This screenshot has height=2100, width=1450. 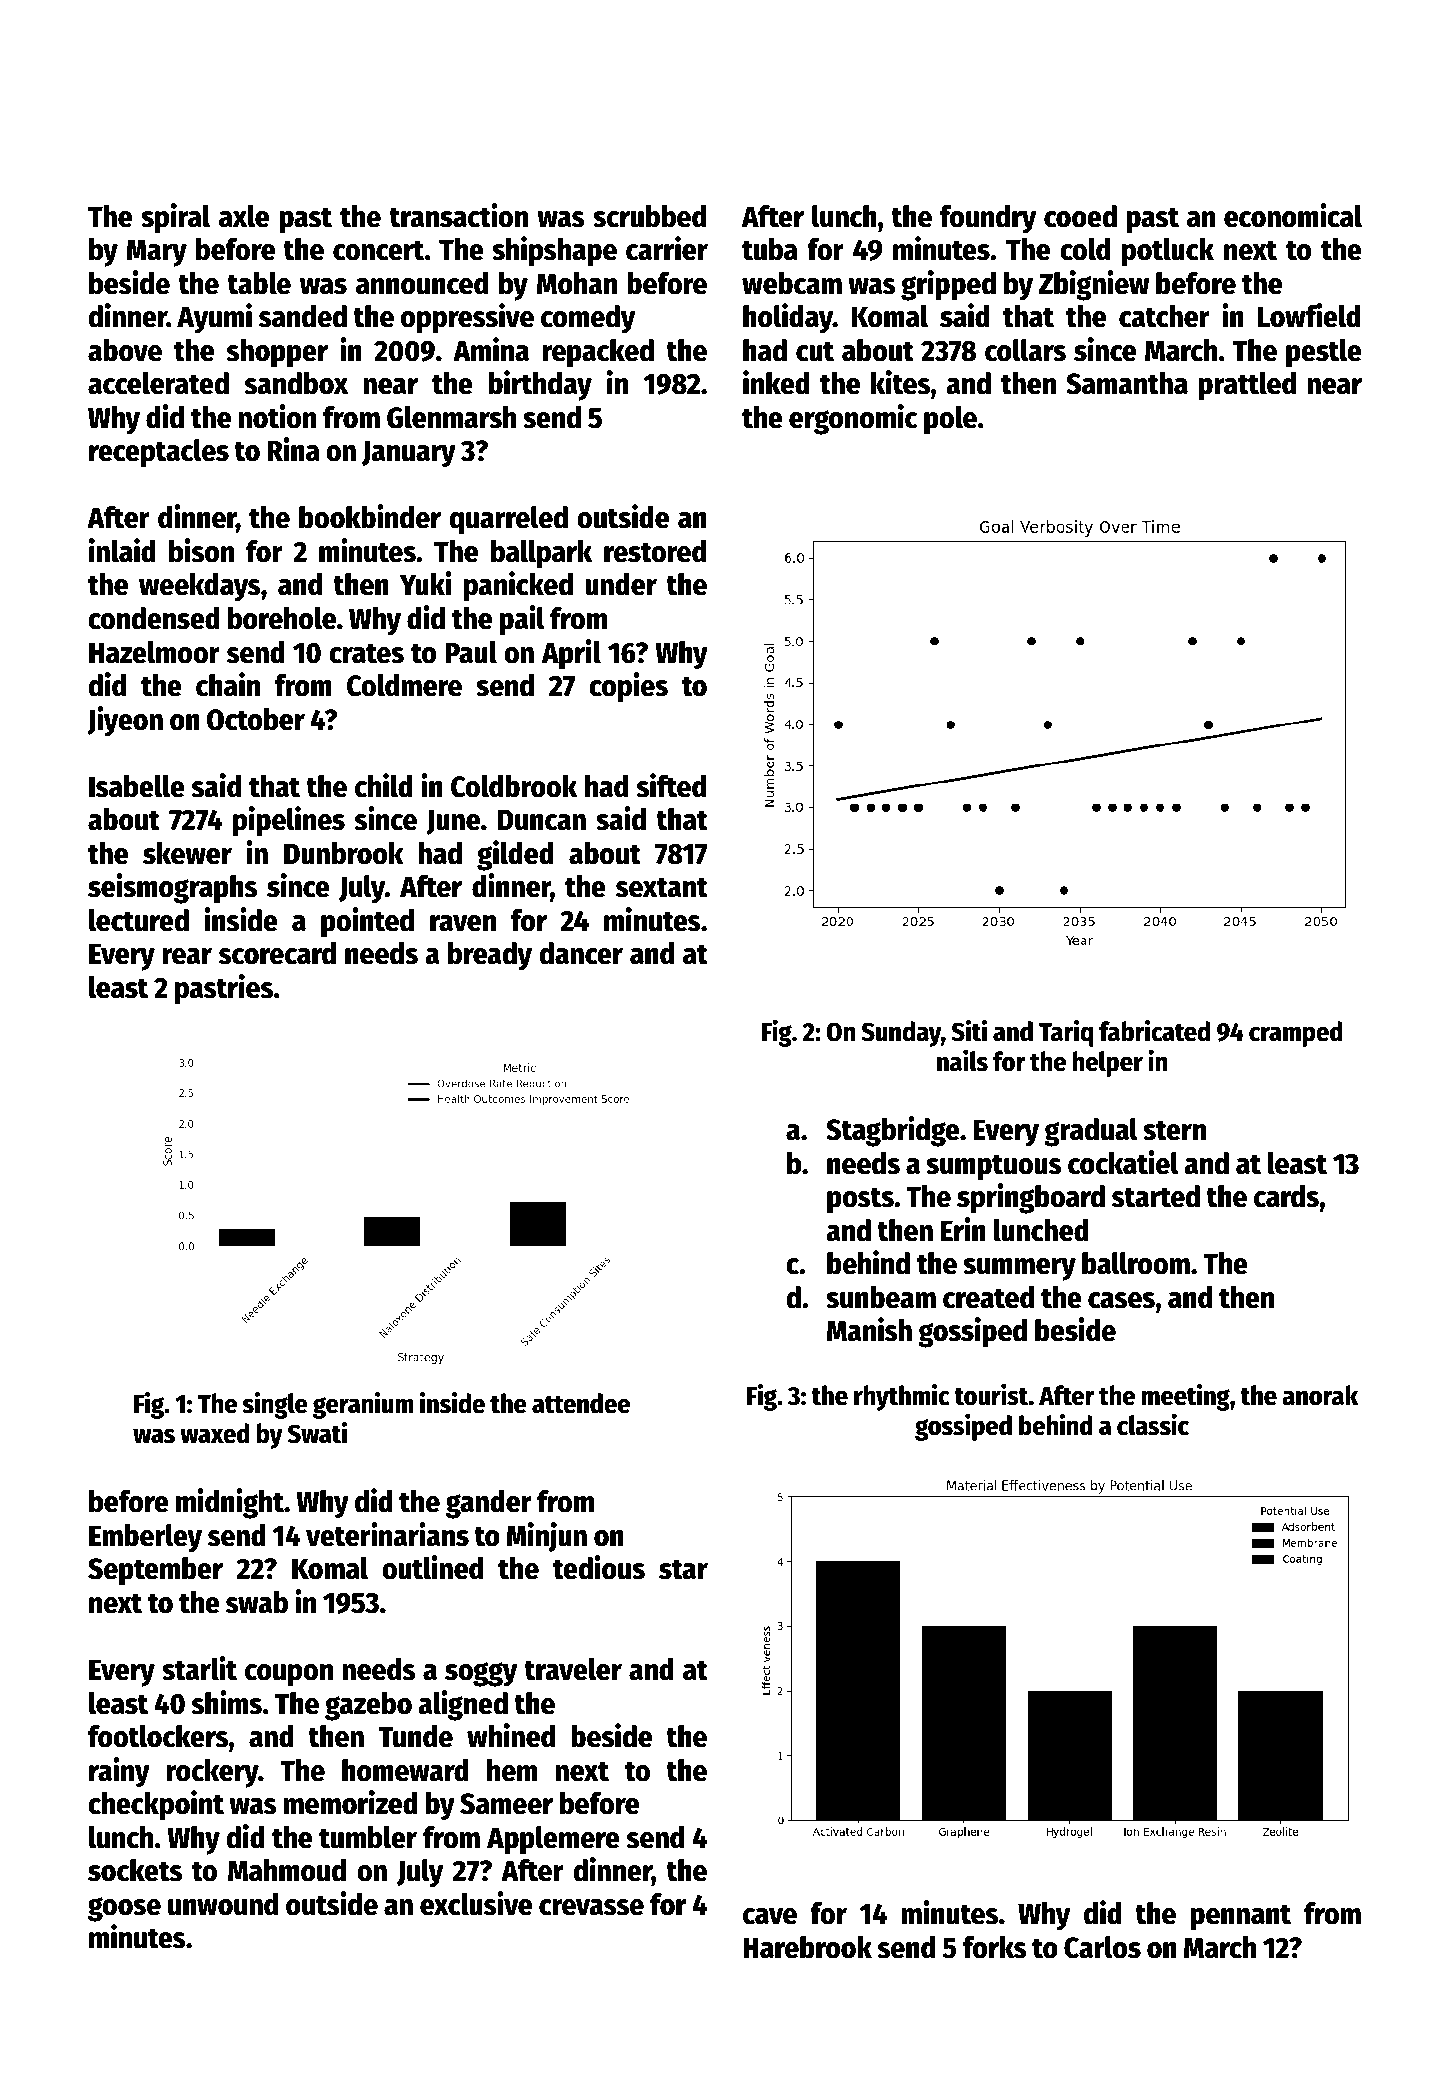 I want to click on Dunbrook, so click(x=344, y=853).
